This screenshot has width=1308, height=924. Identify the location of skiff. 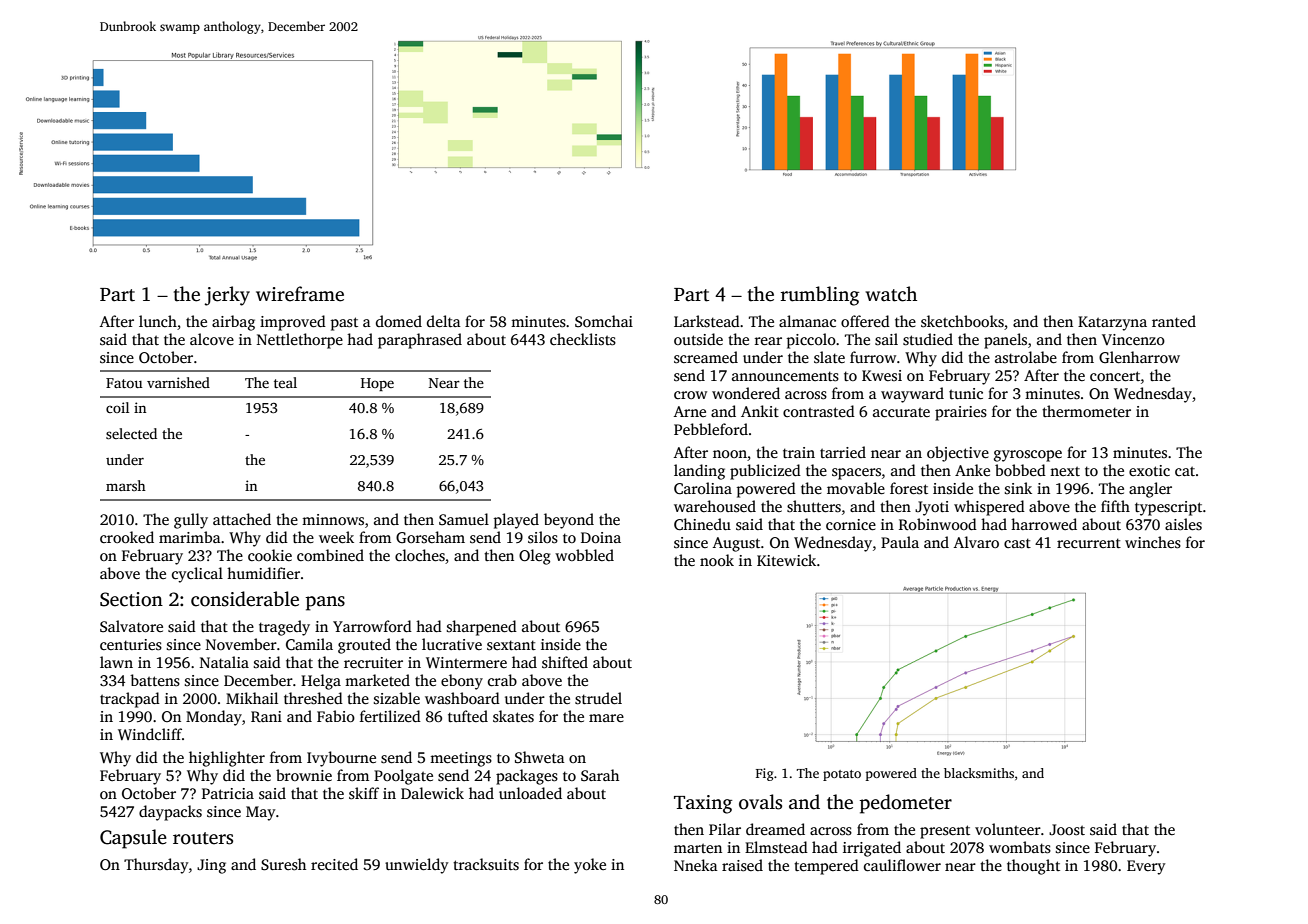
(364, 793).
